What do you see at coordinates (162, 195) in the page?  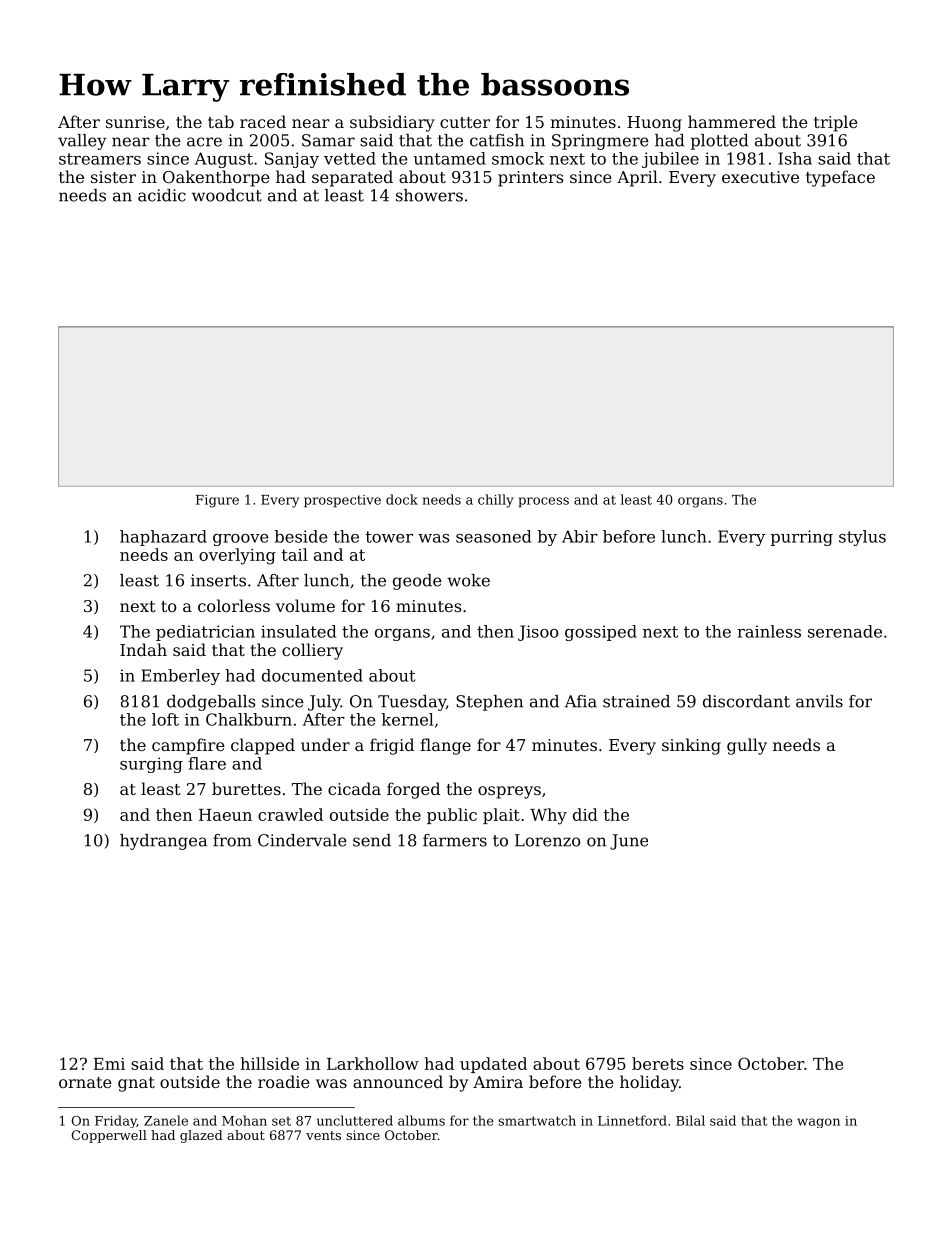 I see `acidic` at bounding box center [162, 195].
